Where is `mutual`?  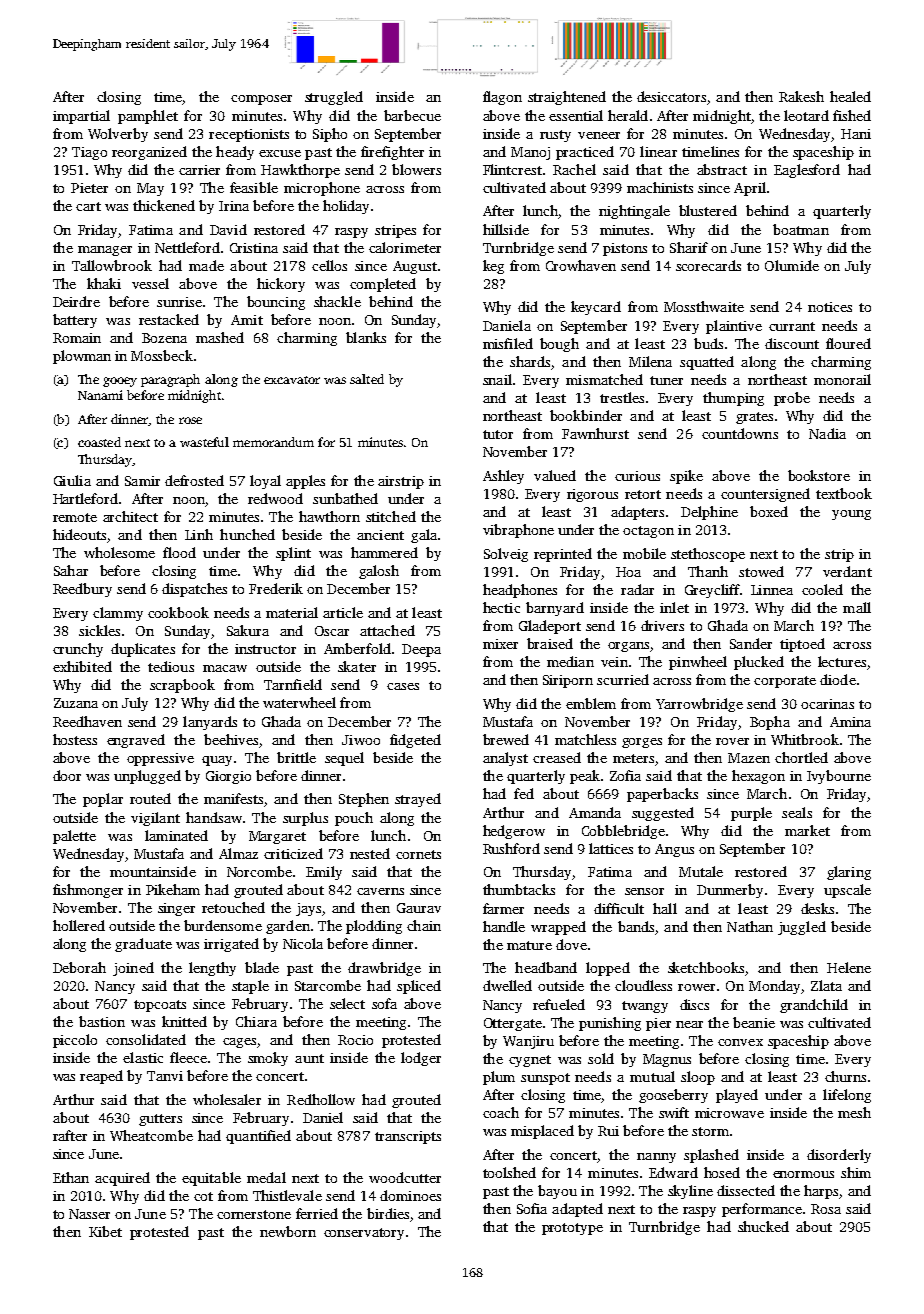 mutual is located at coordinates (652, 1076).
